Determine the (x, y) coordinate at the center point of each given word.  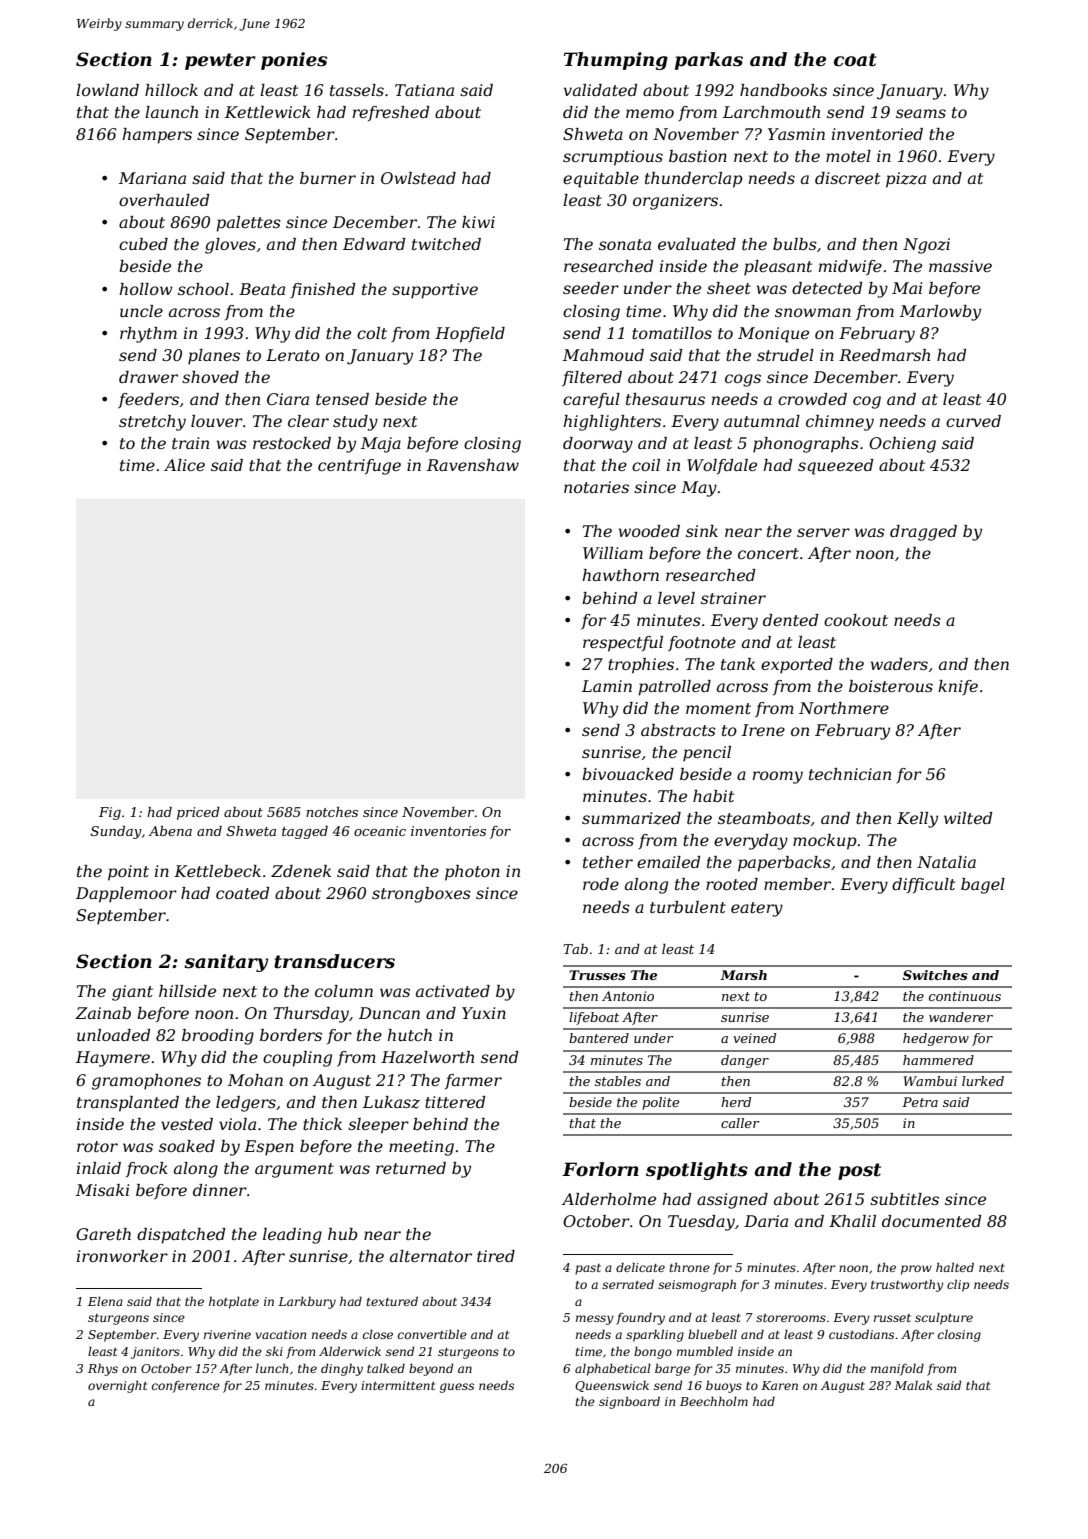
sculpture (944, 1318)
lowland (107, 90)
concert (768, 553)
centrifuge (359, 467)
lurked (983, 1081)
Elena (105, 1301)
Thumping (616, 61)
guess (457, 1388)
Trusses (597, 975)
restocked (292, 443)
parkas (709, 61)
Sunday (116, 832)
